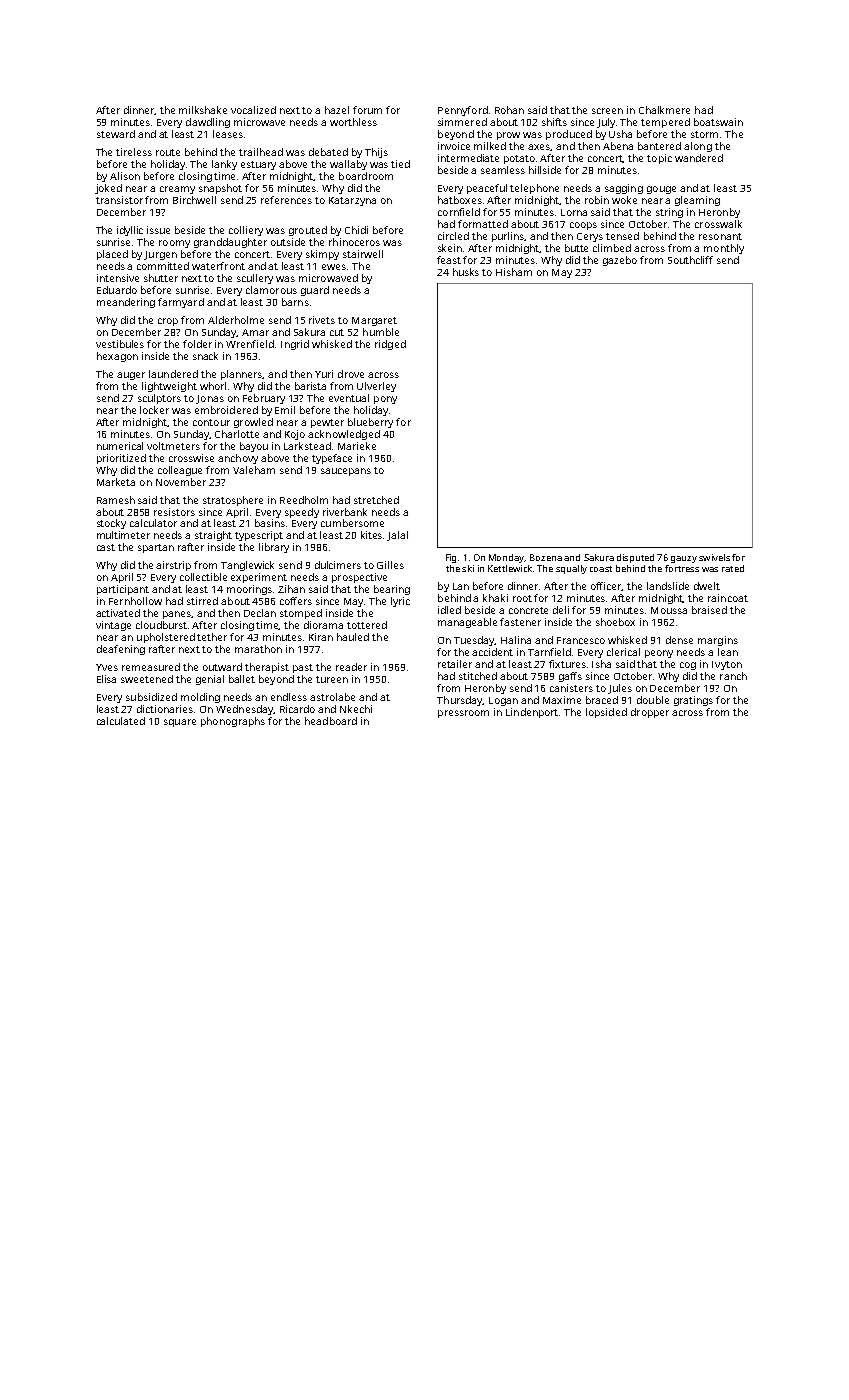 The width and height of the document is (849, 1400). What do you see at coordinates (258, 649) in the document?
I see `marathon` at bounding box center [258, 649].
